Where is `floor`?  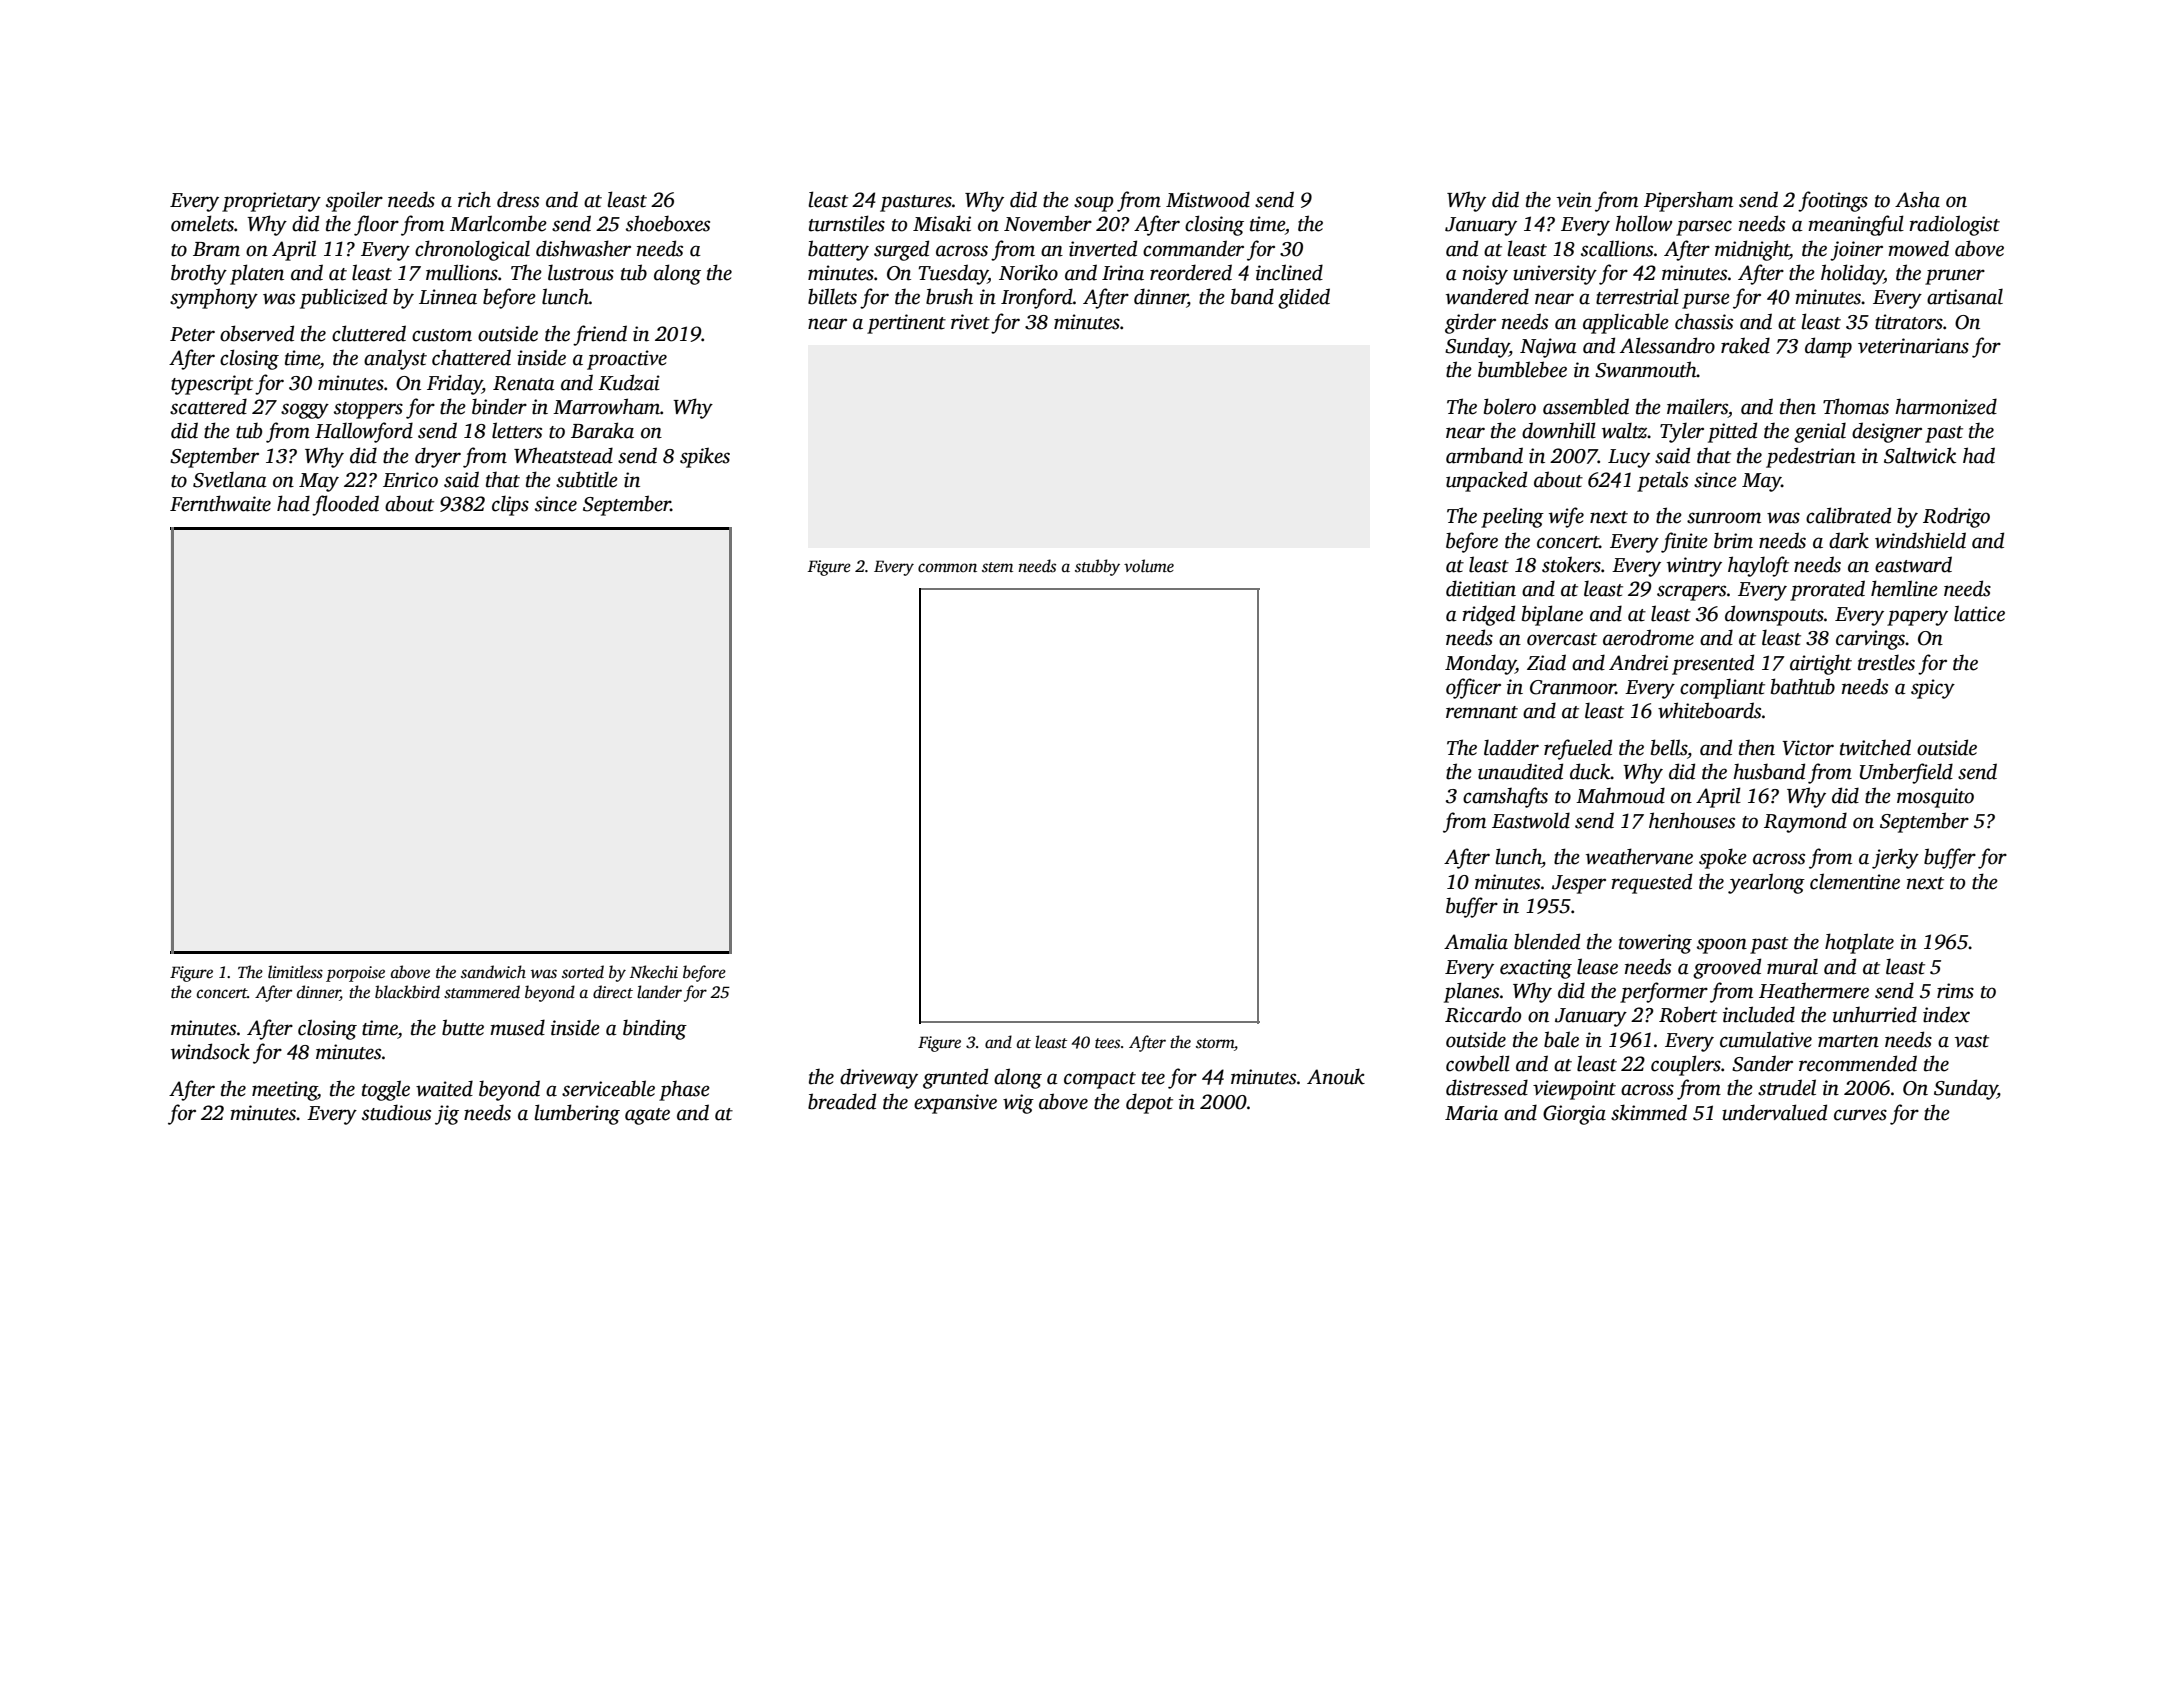
floor is located at coordinates (376, 225).
